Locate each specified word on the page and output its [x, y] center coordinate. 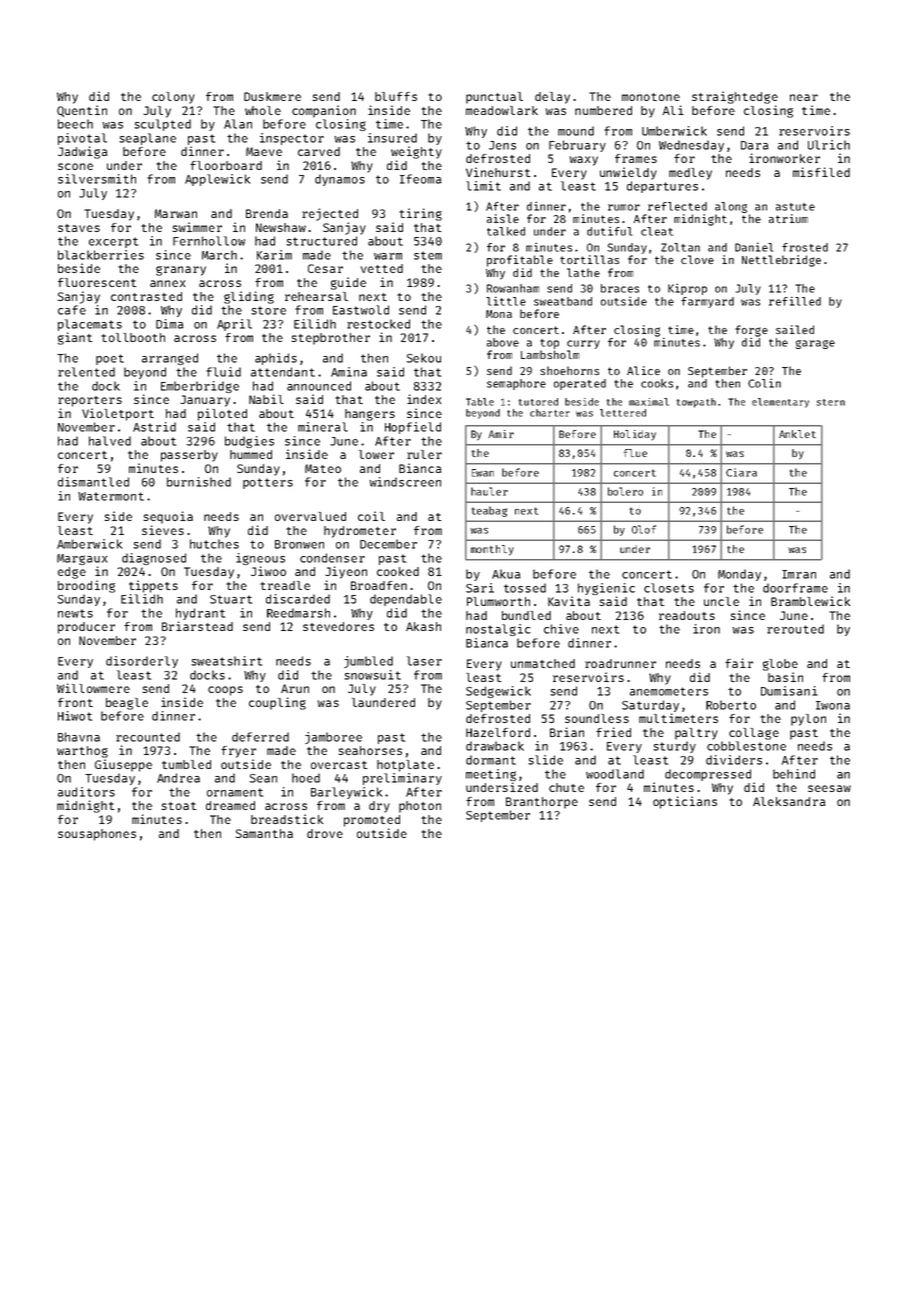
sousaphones [97, 835]
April [234, 325]
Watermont [111, 496]
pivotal [82, 139]
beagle [127, 704]
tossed [525, 588]
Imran [799, 574]
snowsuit [372, 675]
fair [739, 663]
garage [815, 344]
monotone [651, 97]
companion [324, 111]
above [503, 342]
